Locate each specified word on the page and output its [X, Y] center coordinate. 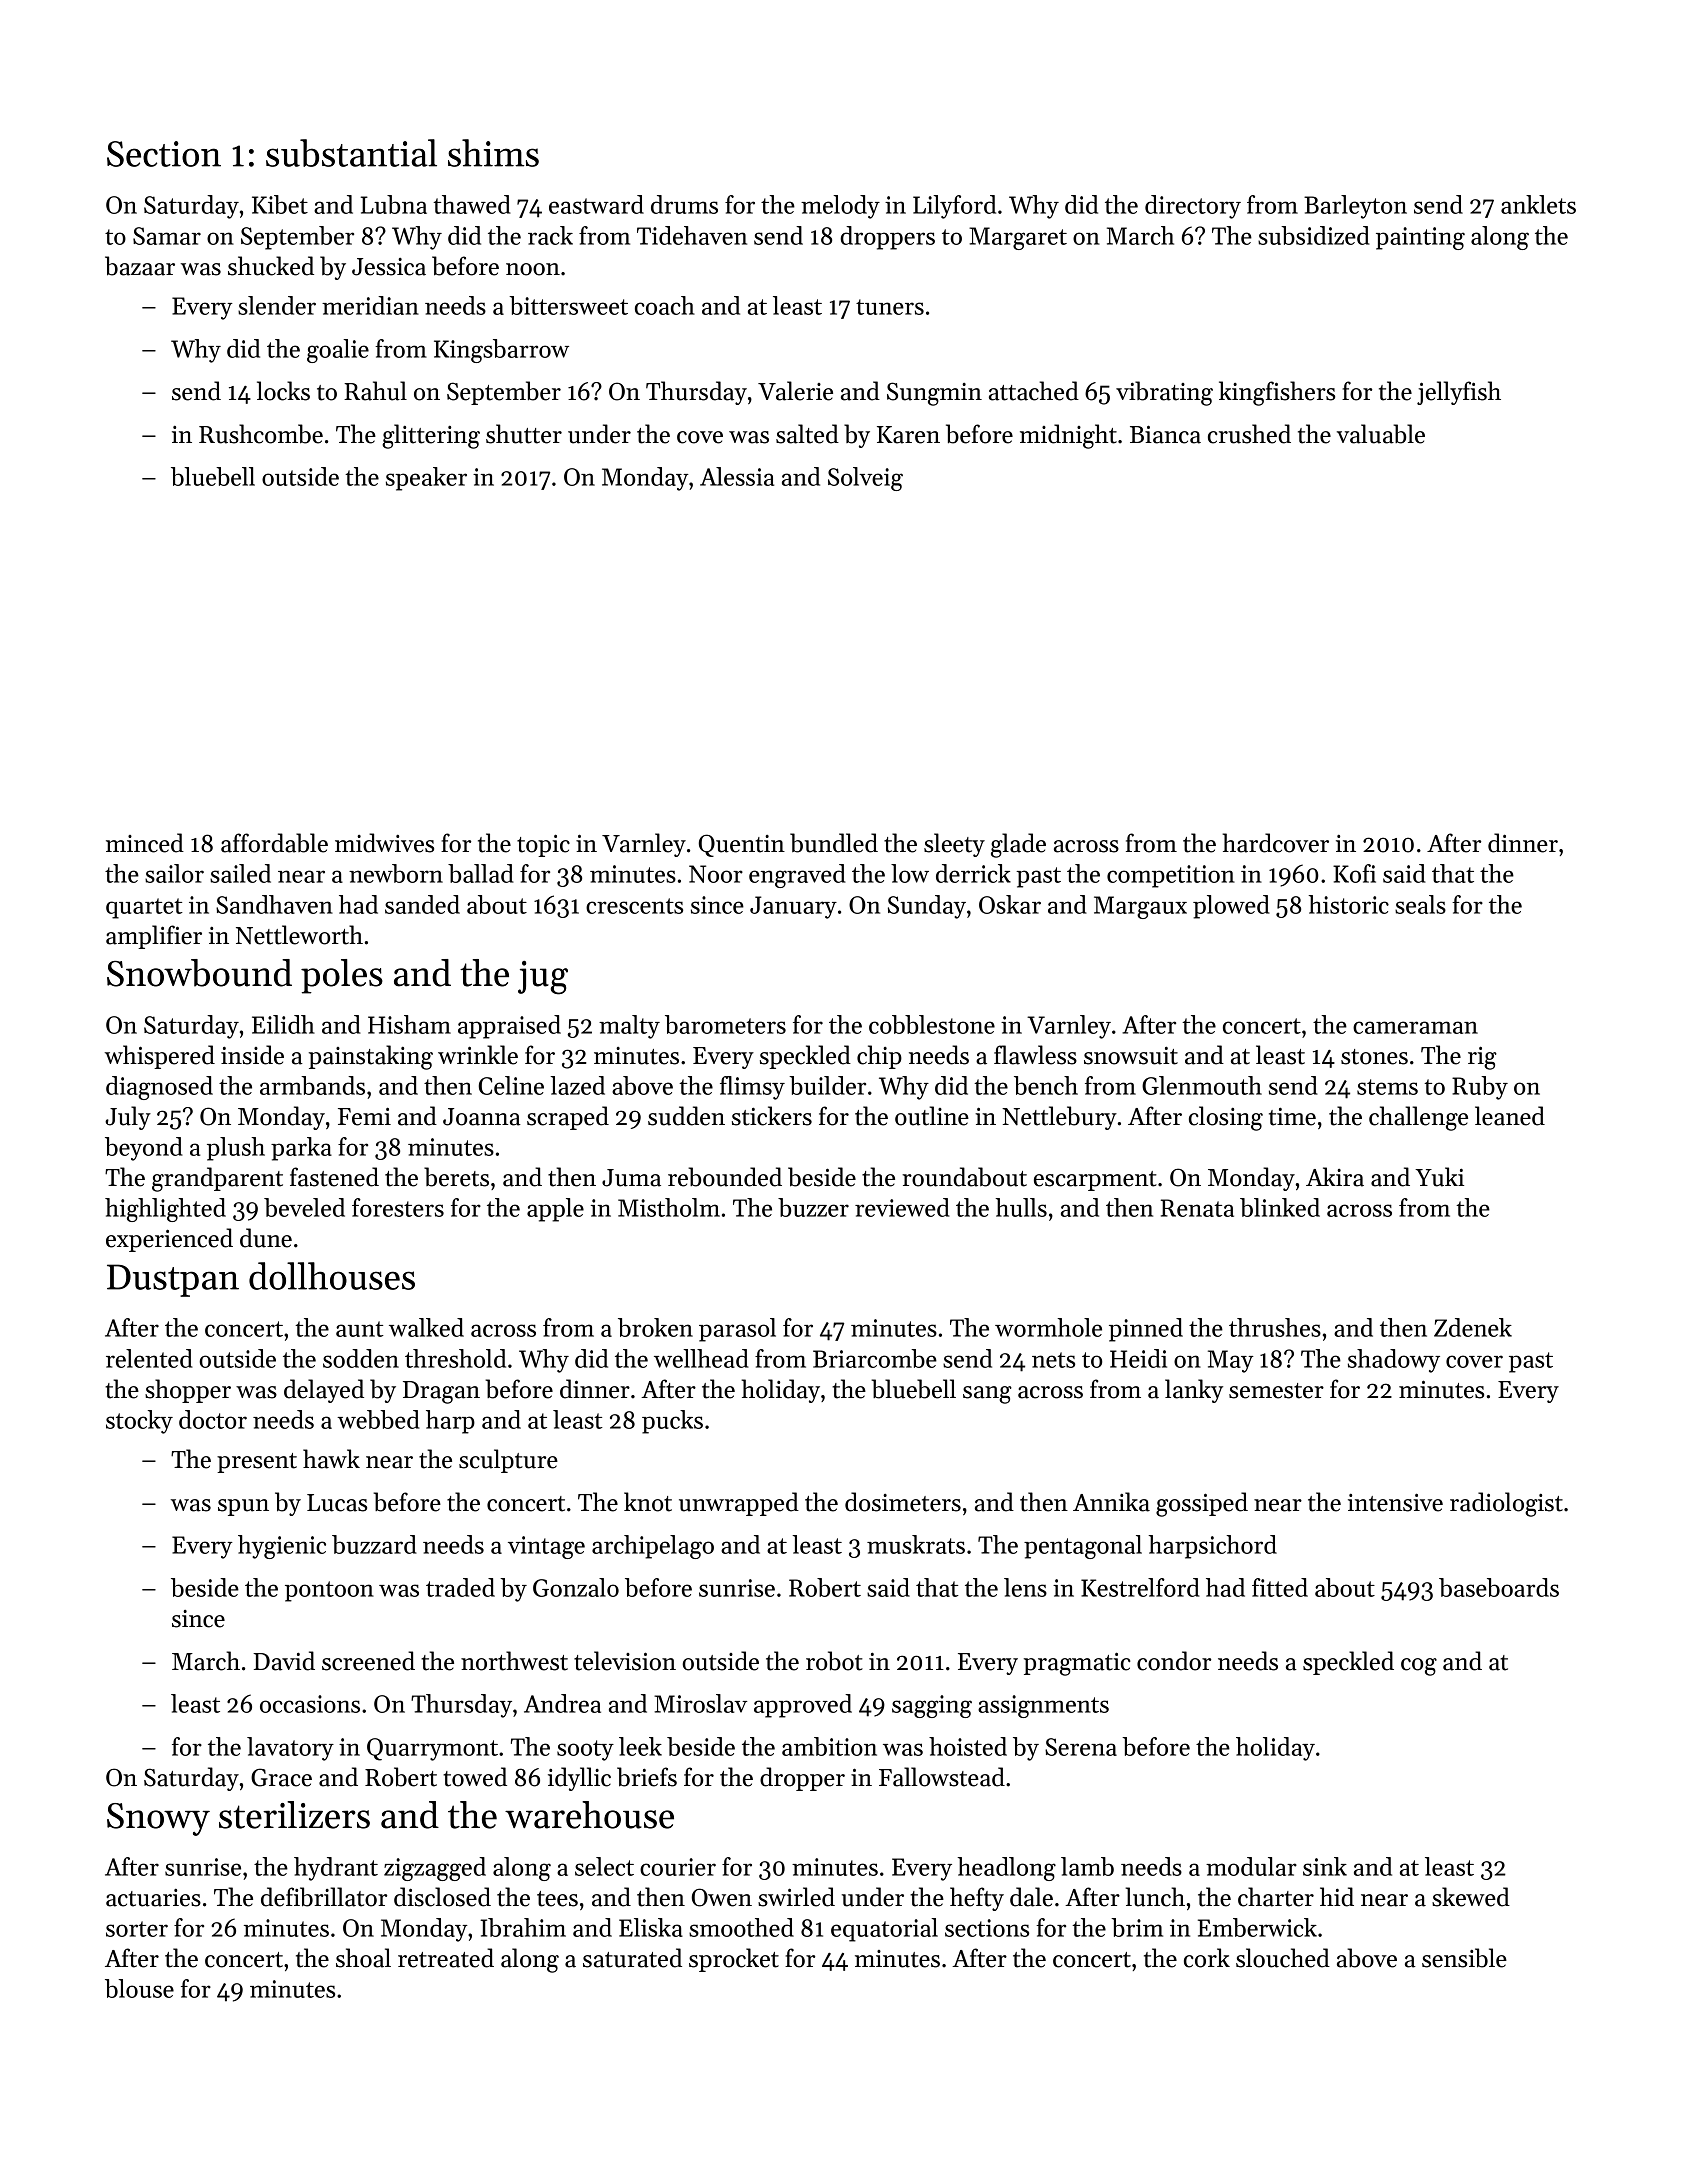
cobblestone [932, 1024]
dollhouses [332, 1276]
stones [1374, 1057]
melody [840, 207]
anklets [1538, 204]
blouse [139, 1988]
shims [493, 153]
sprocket [734, 1960]
